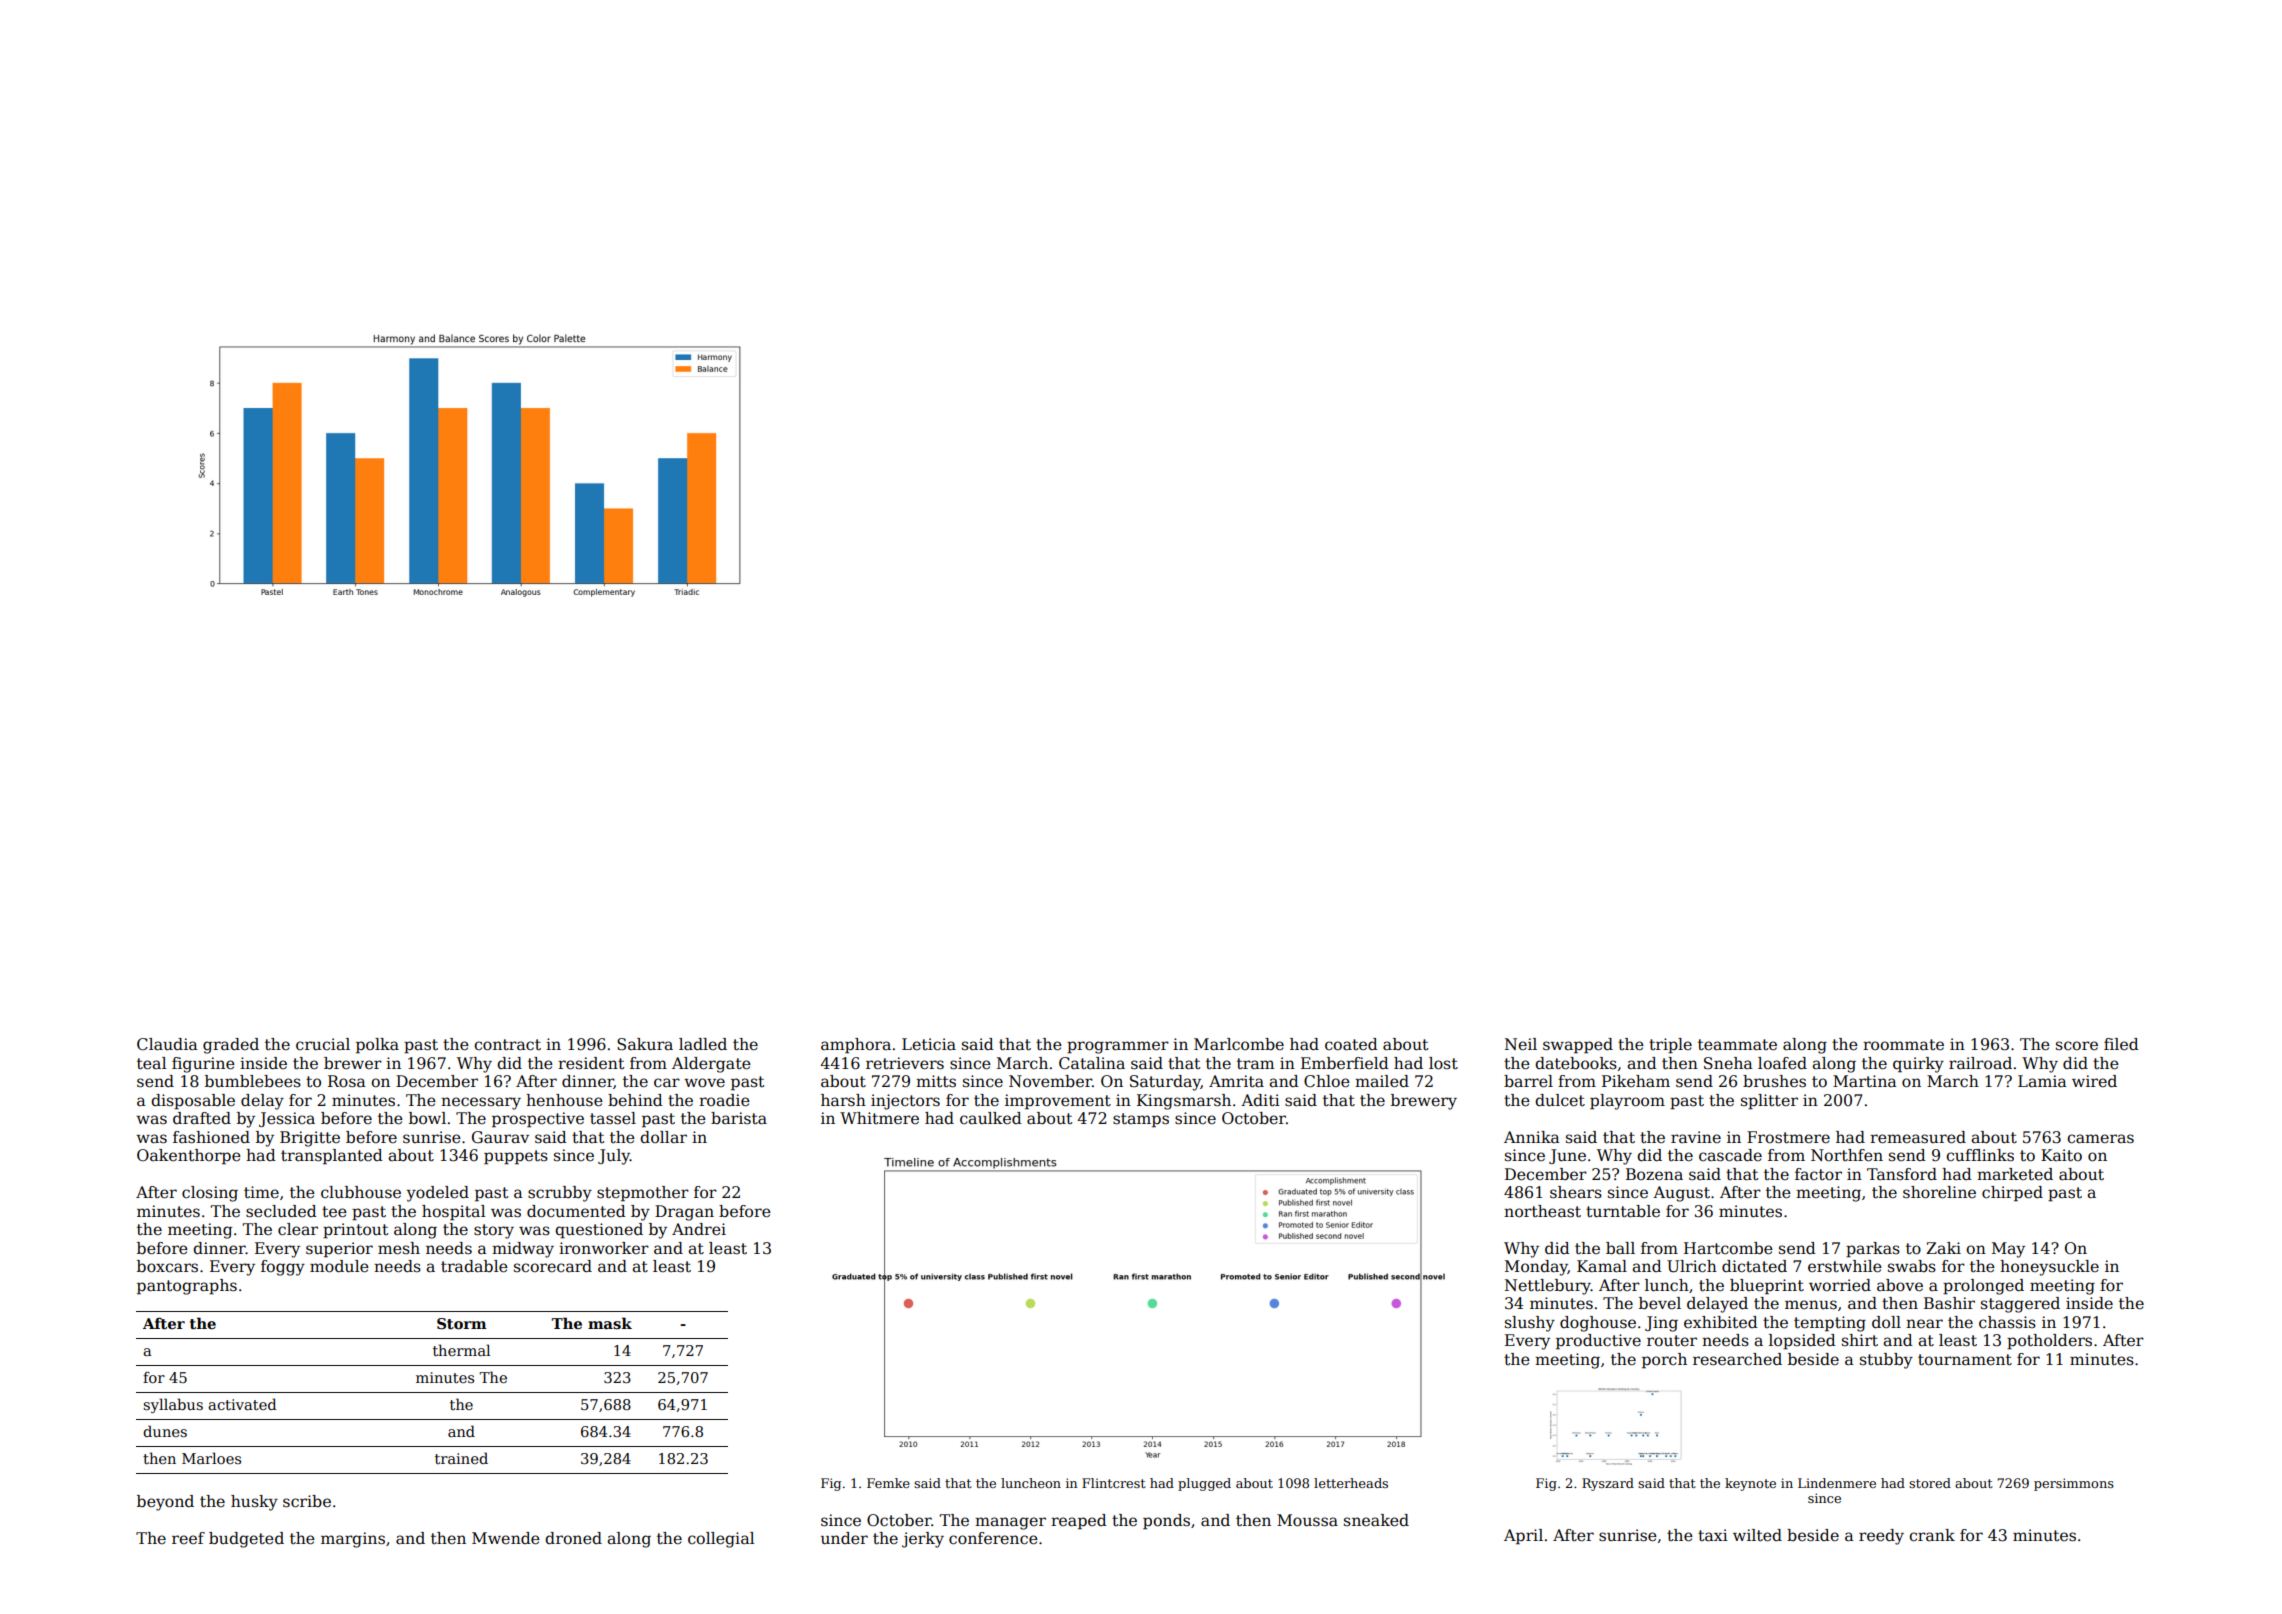 The width and height of the screenshot is (2282, 1614). I want to click on Lindenmere, so click(1837, 1483).
